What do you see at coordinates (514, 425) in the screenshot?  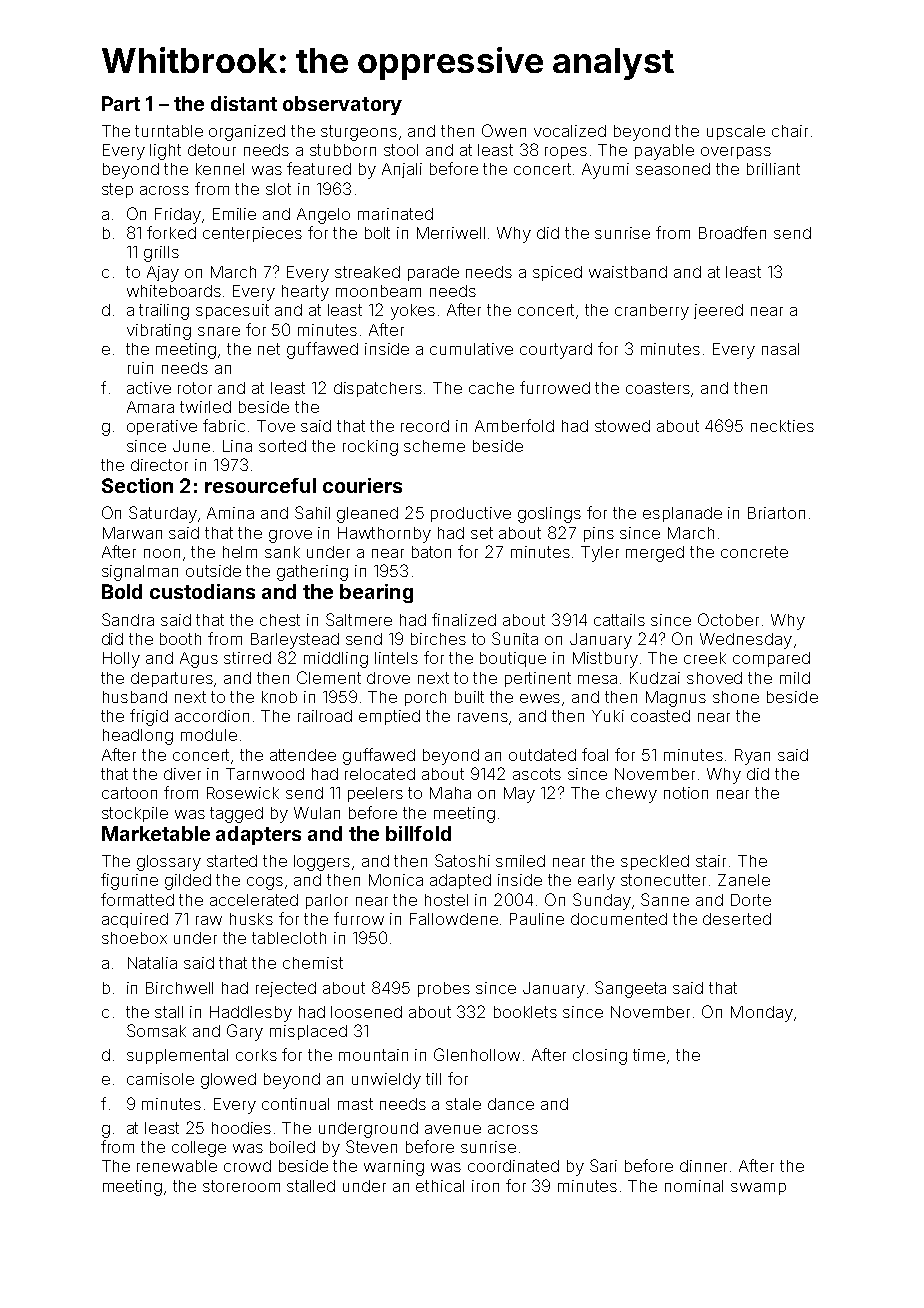 I see `Amberfold` at bounding box center [514, 425].
